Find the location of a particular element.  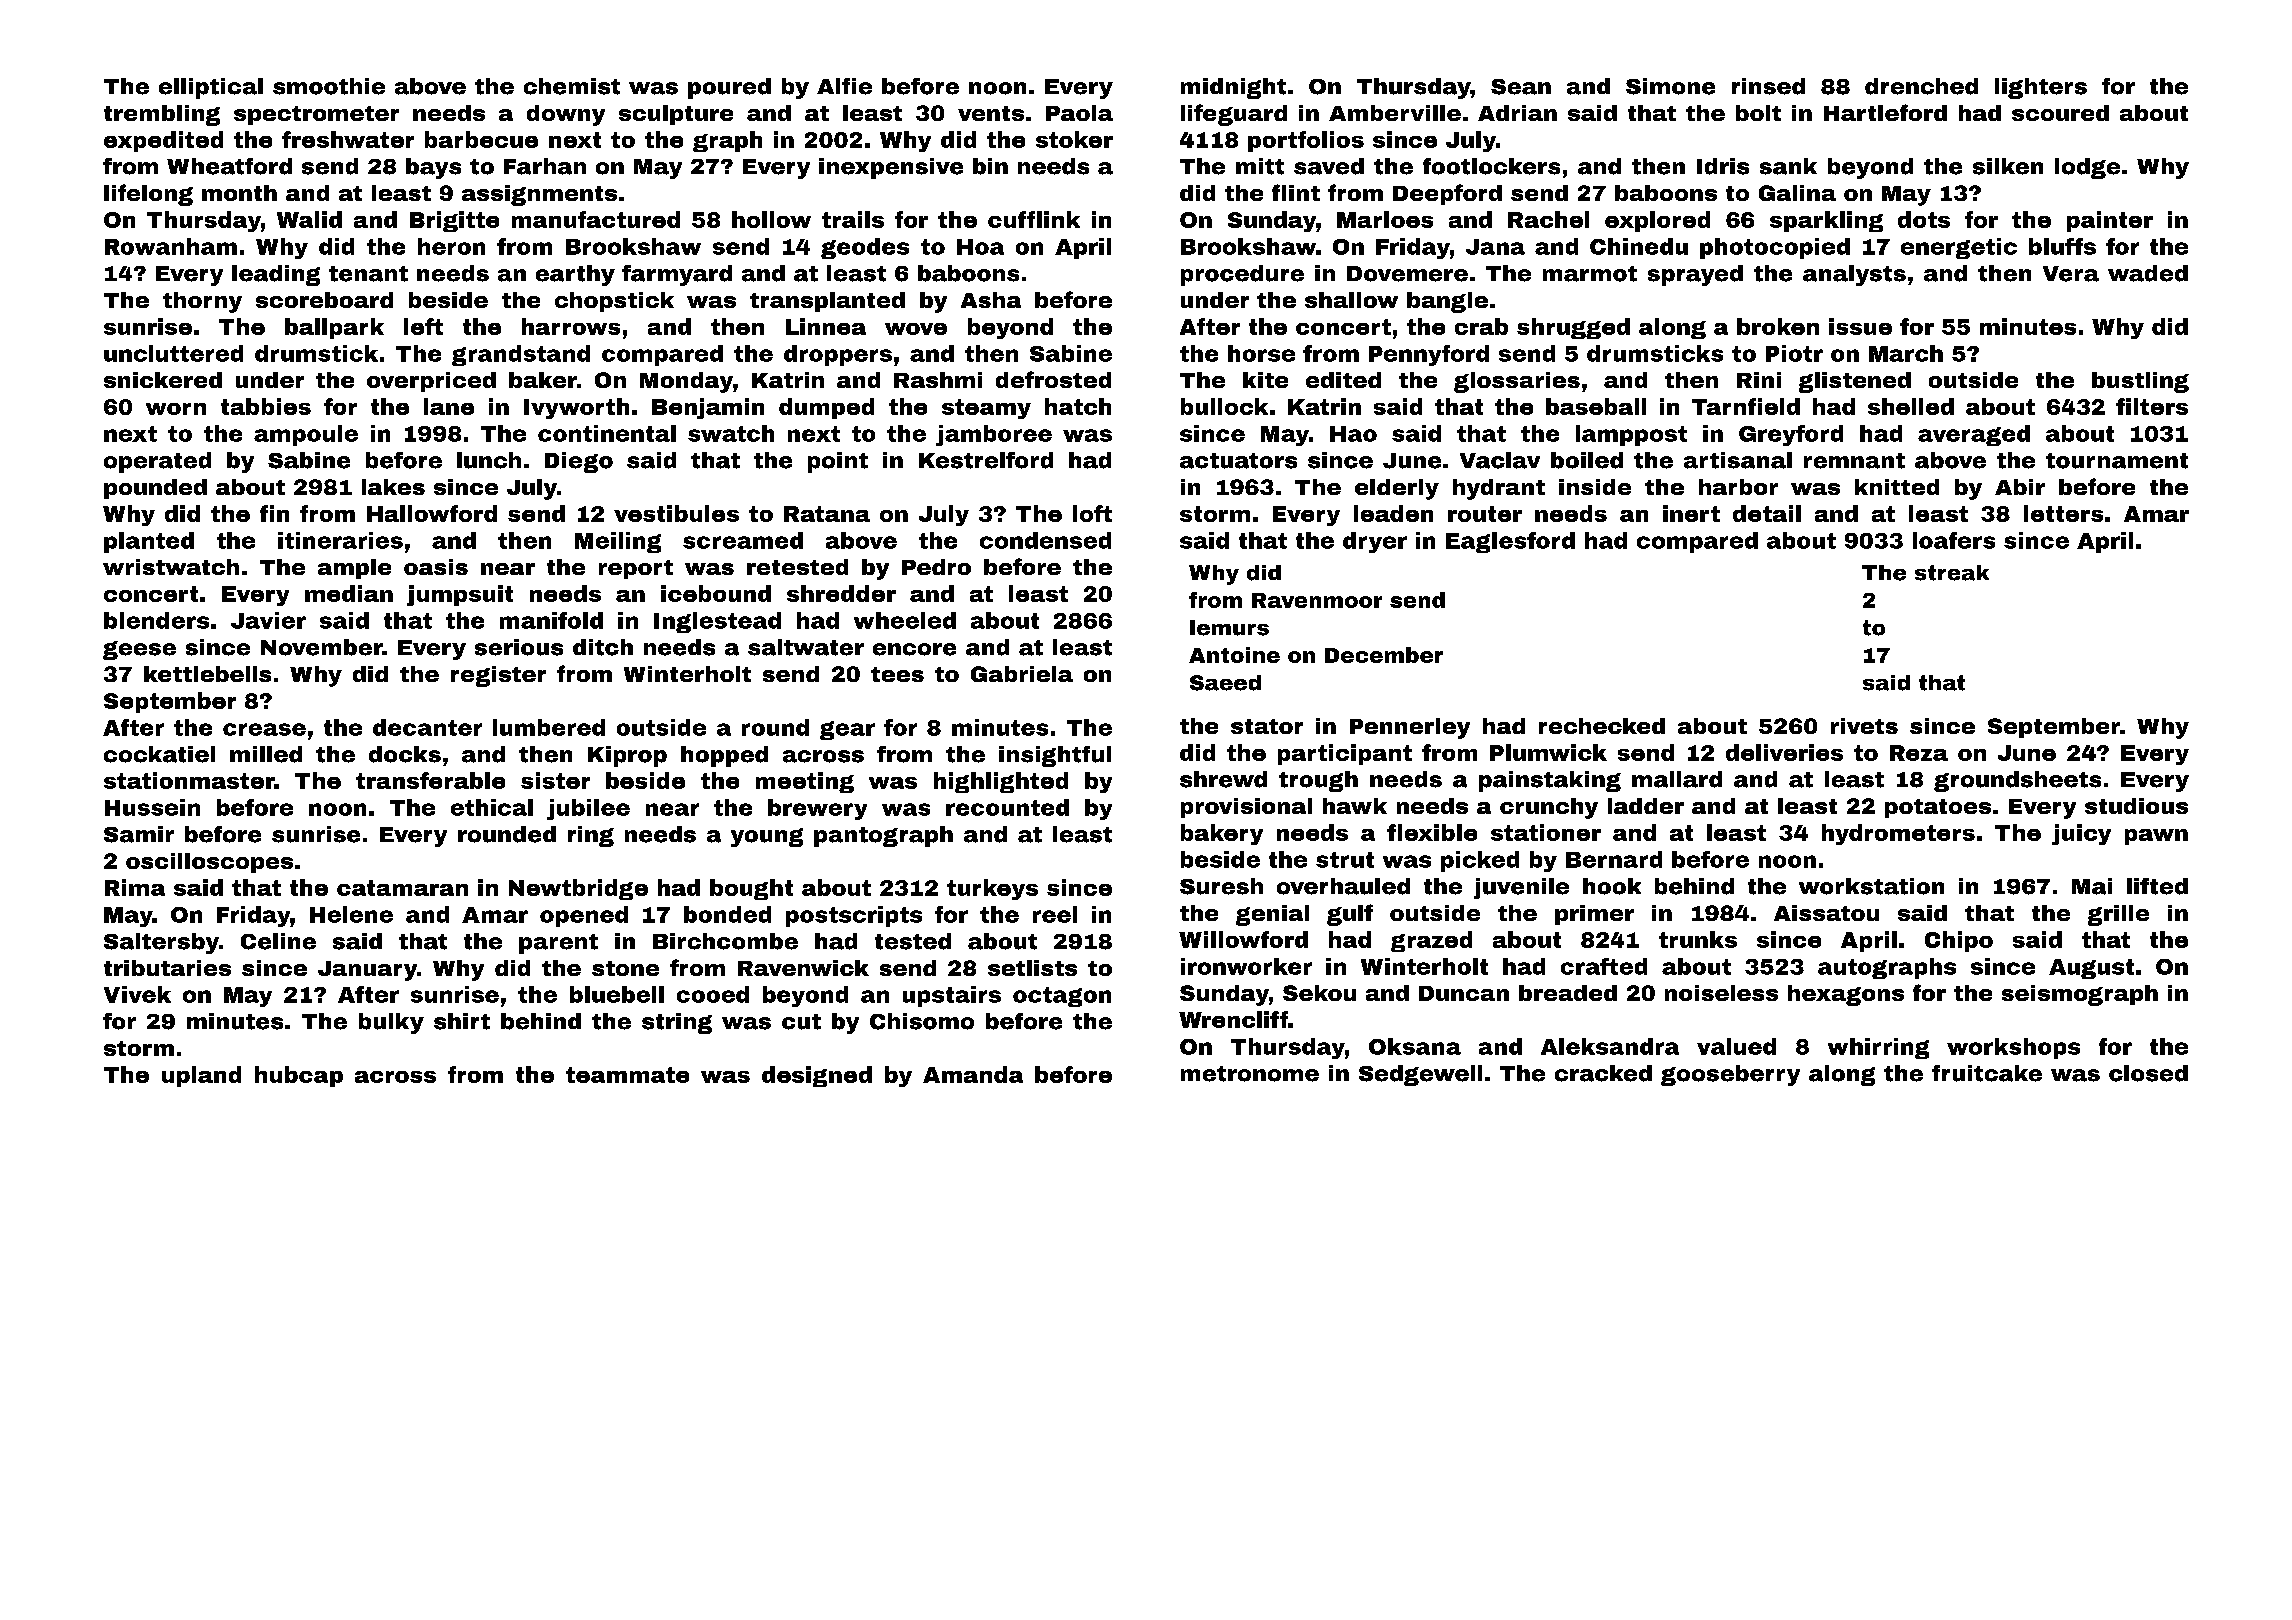

chemist is located at coordinates (572, 86).
